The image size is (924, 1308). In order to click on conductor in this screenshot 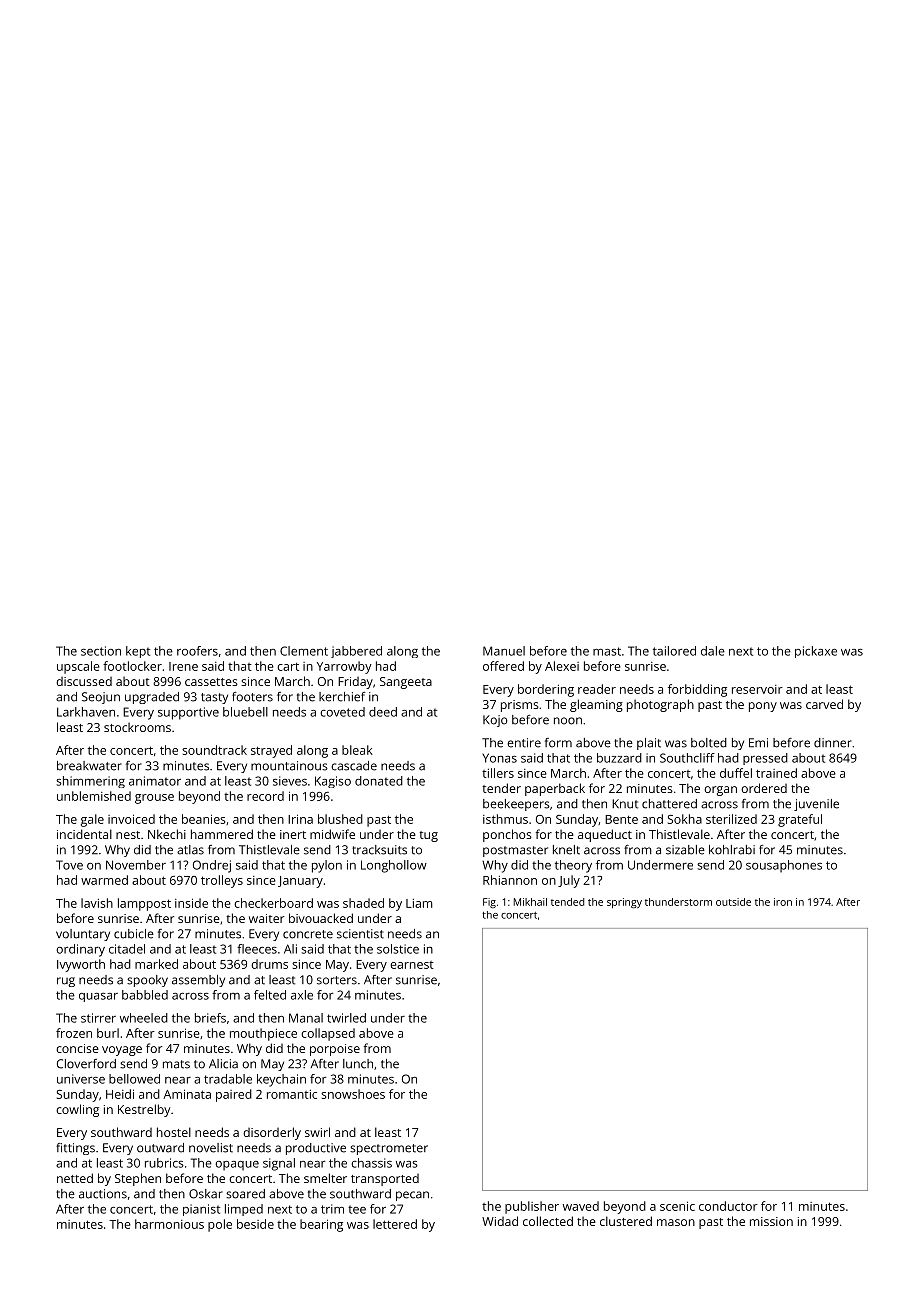, I will do `click(728, 1206)`.
